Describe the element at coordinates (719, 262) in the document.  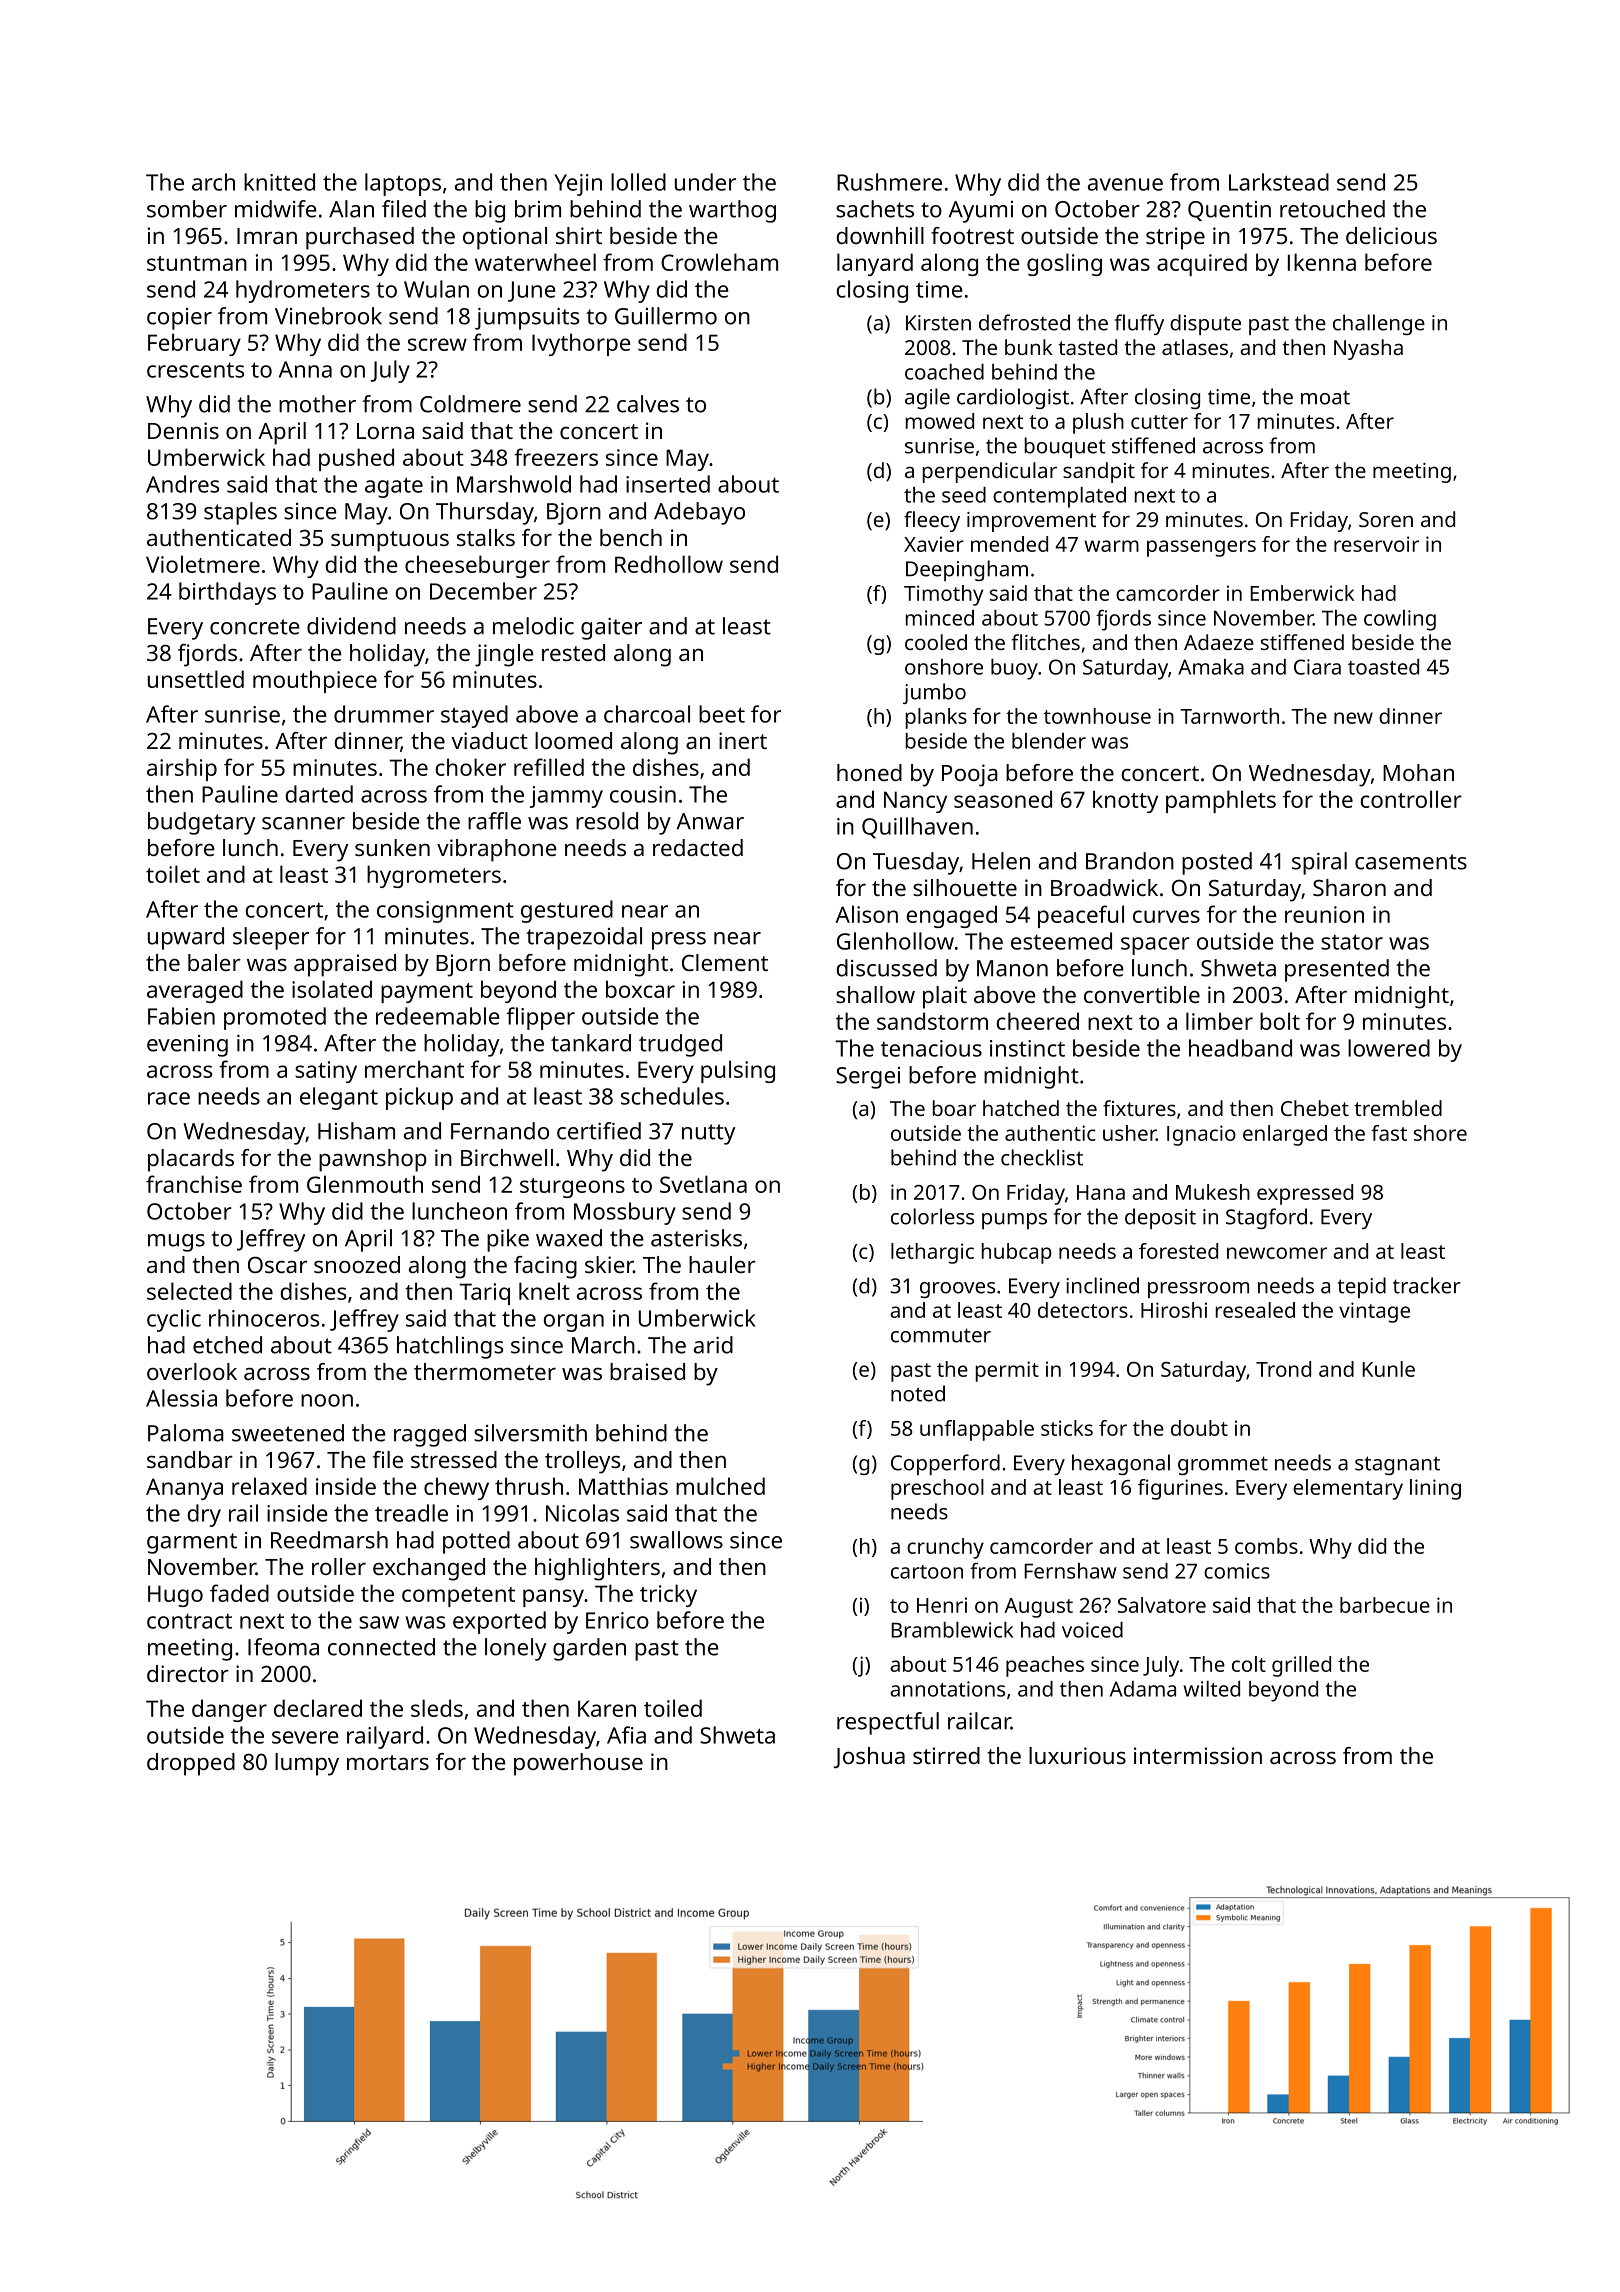
I see `Crowleham` at that location.
